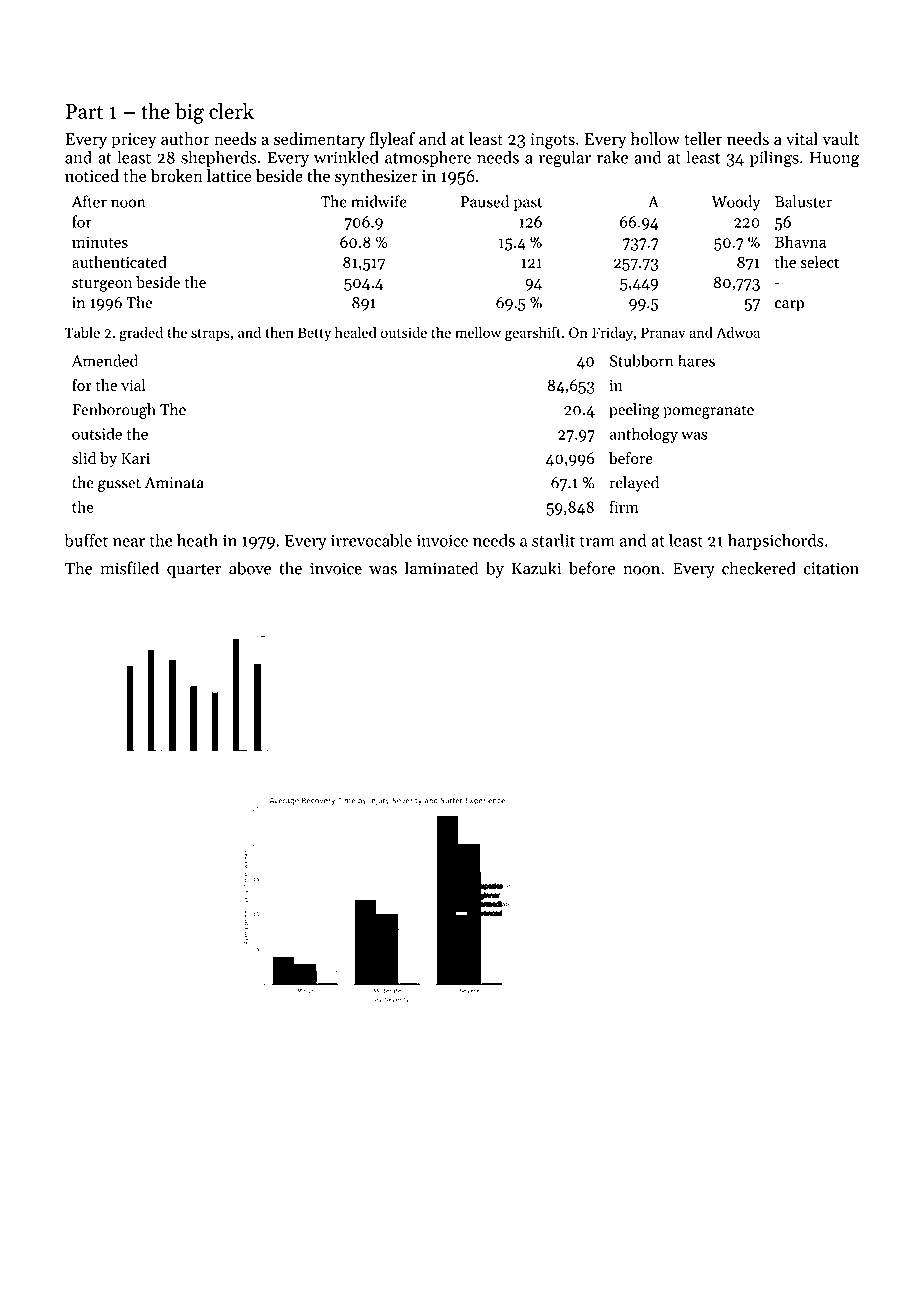  What do you see at coordinates (774, 159) in the screenshot?
I see `pilings` at bounding box center [774, 159].
